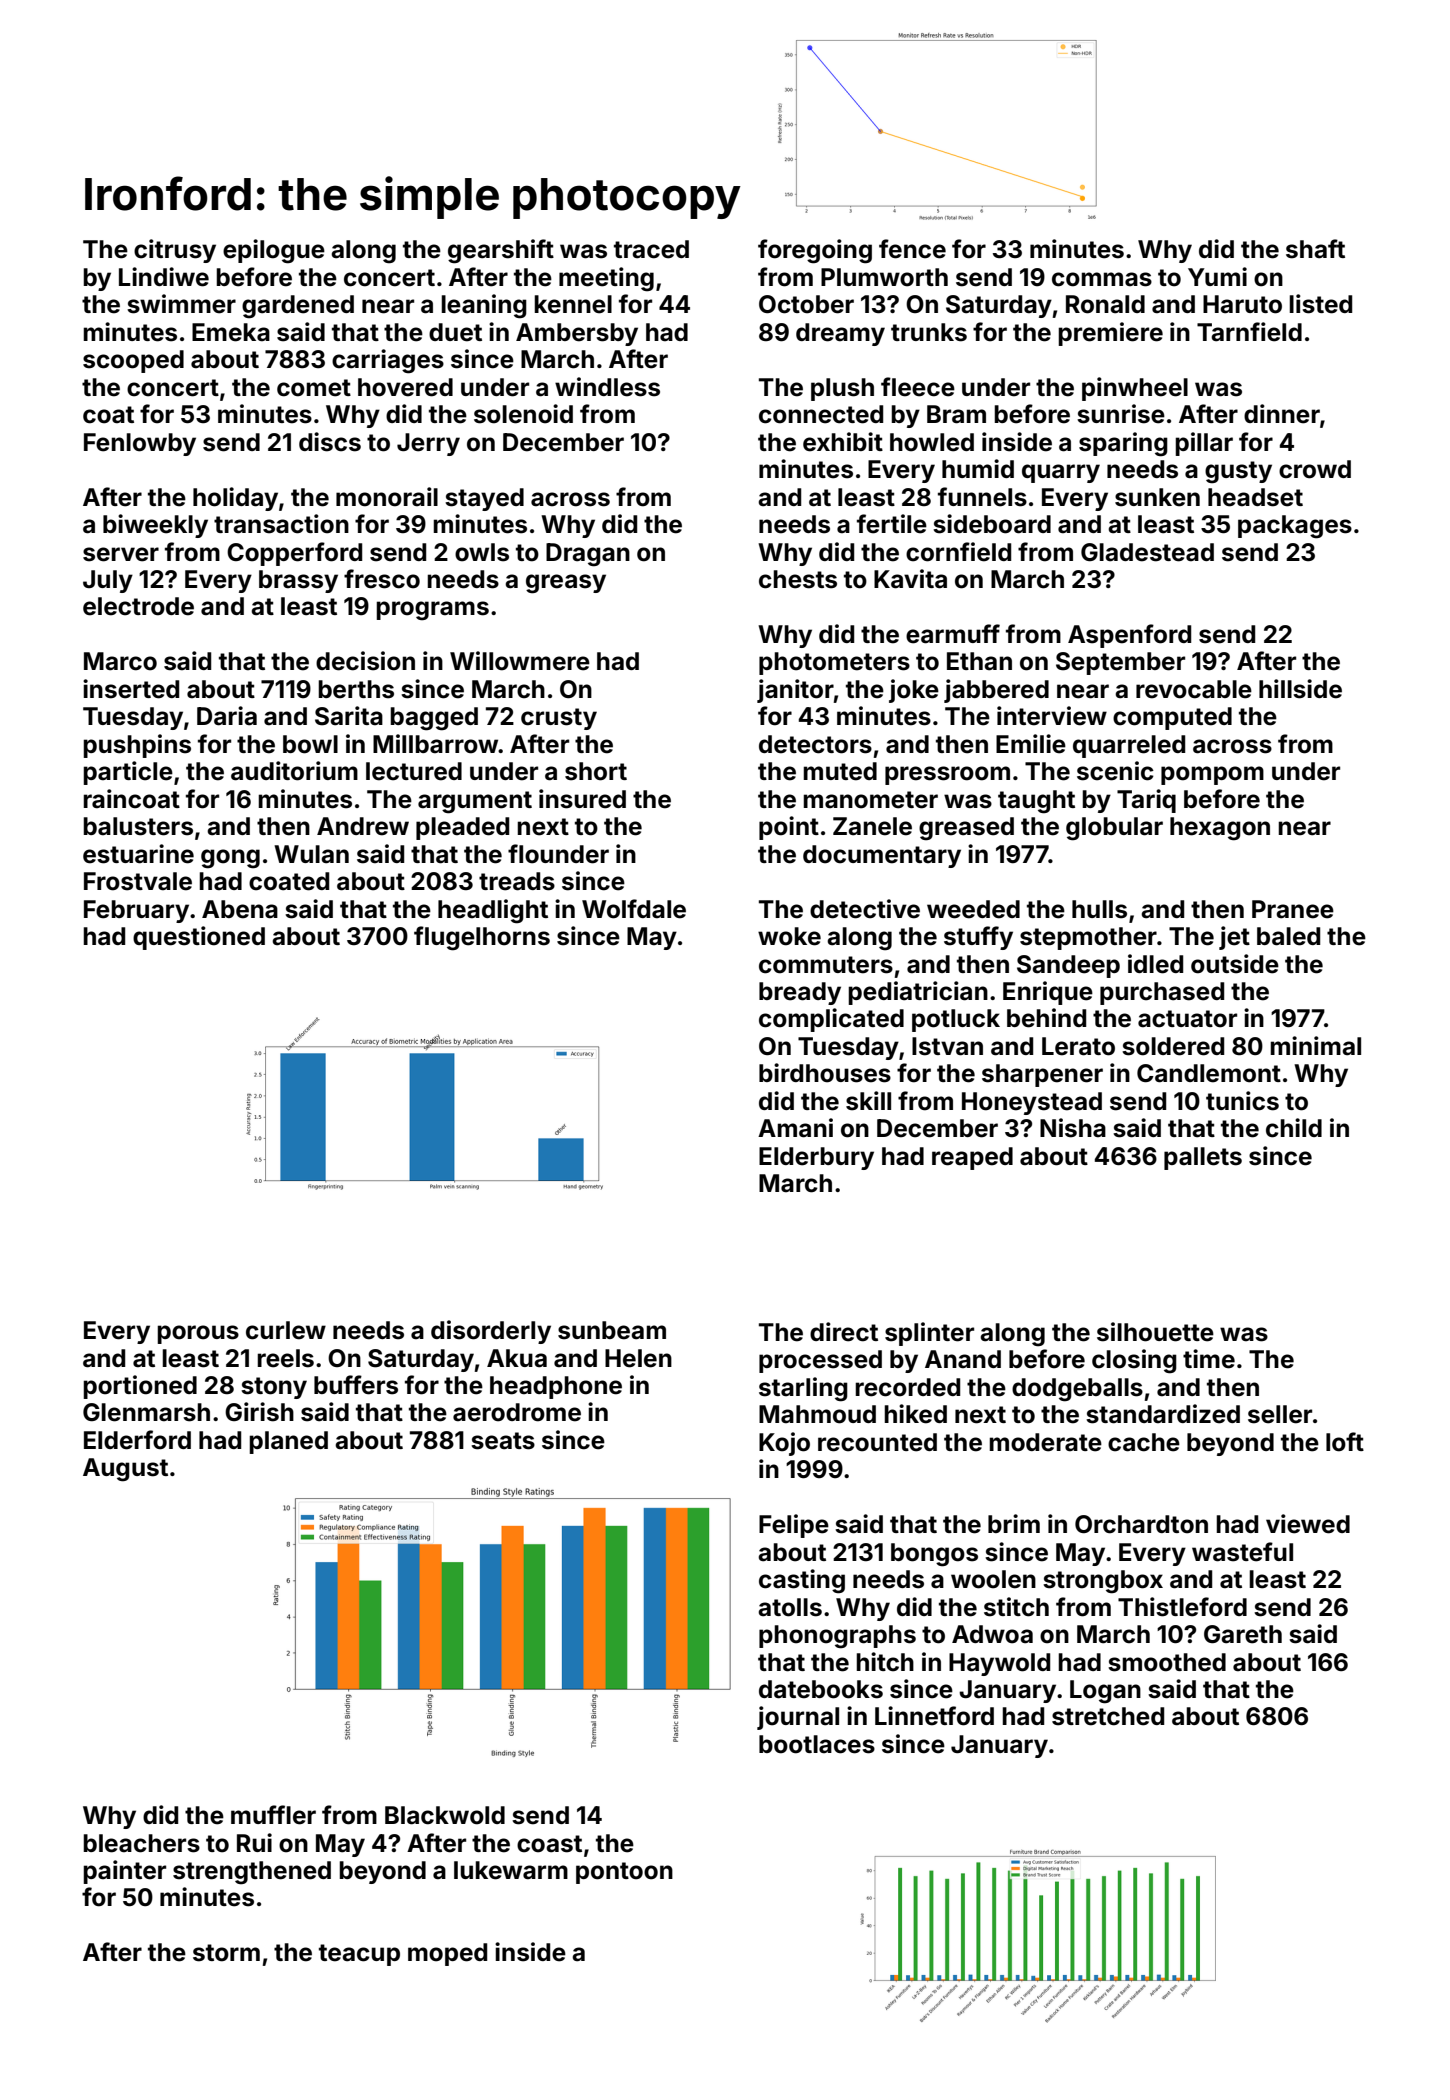 This image has width=1450, height=2100. What do you see at coordinates (1315, 249) in the image?
I see `shaft` at bounding box center [1315, 249].
